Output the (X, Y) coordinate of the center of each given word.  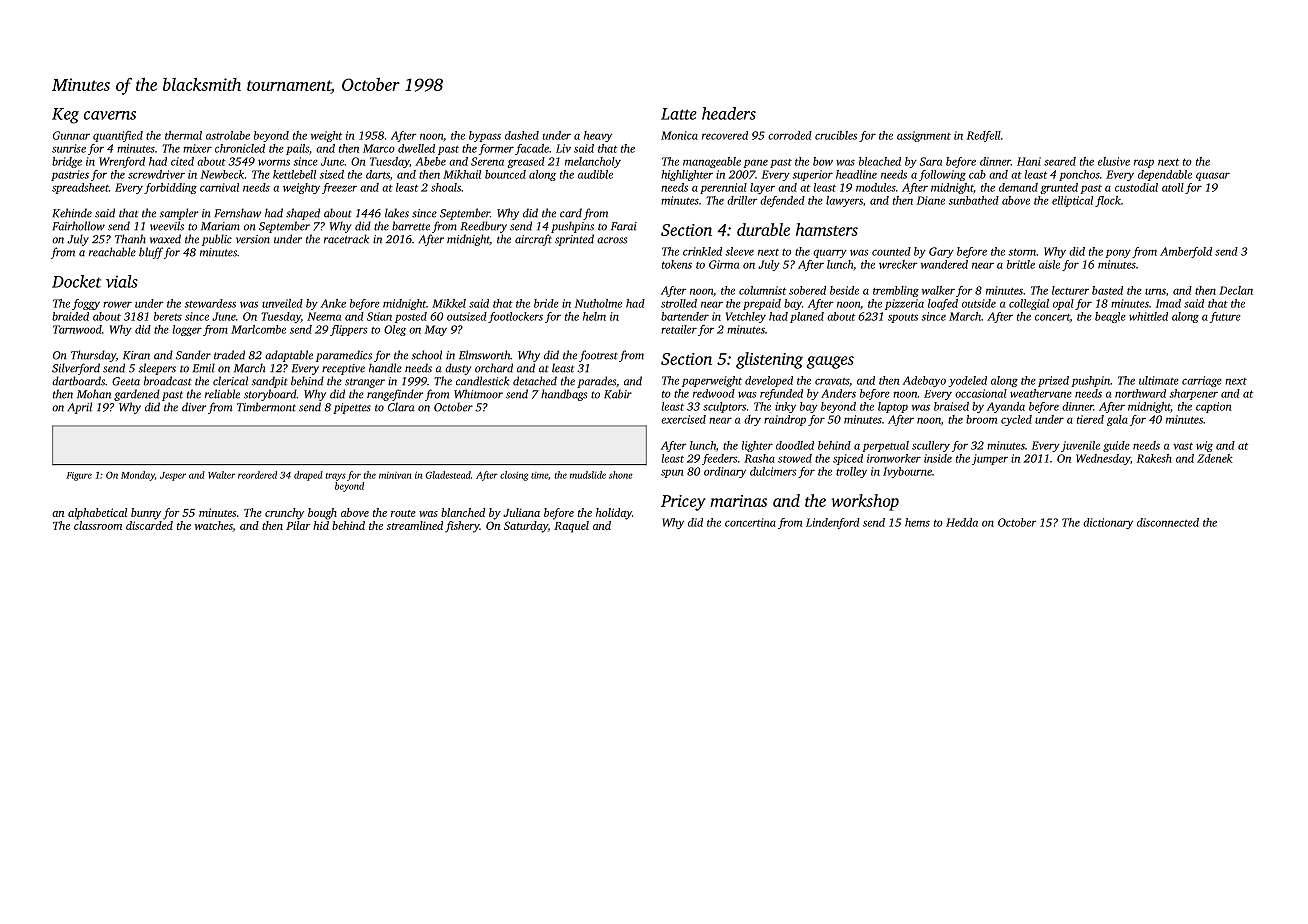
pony (1118, 253)
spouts (903, 318)
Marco (379, 148)
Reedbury (484, 227)
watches (214, 526)
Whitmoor (478, 394)
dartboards (78, 381)
